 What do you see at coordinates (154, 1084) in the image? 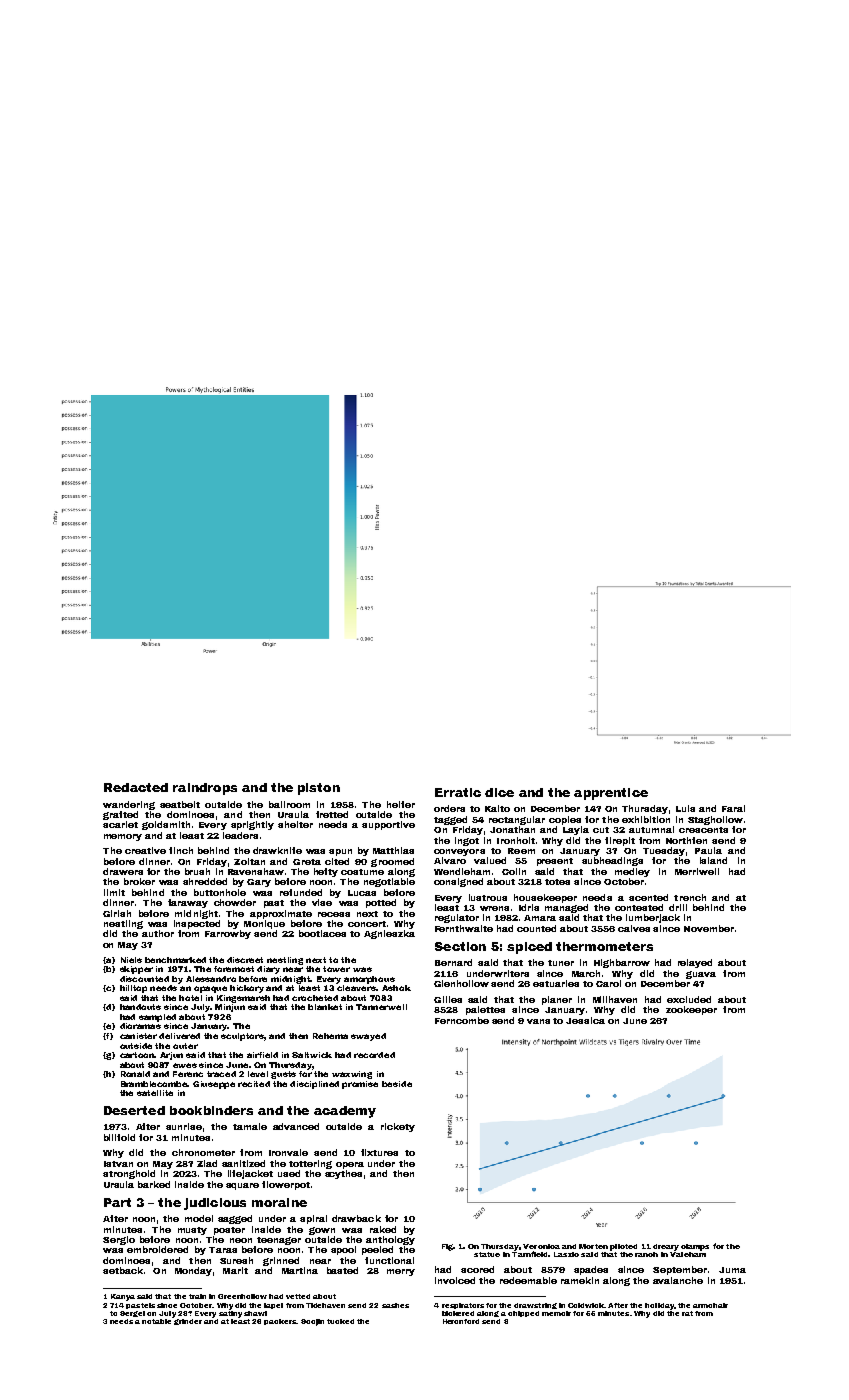
I see `Bramblecombe` at bounding box center [154, 1084].
